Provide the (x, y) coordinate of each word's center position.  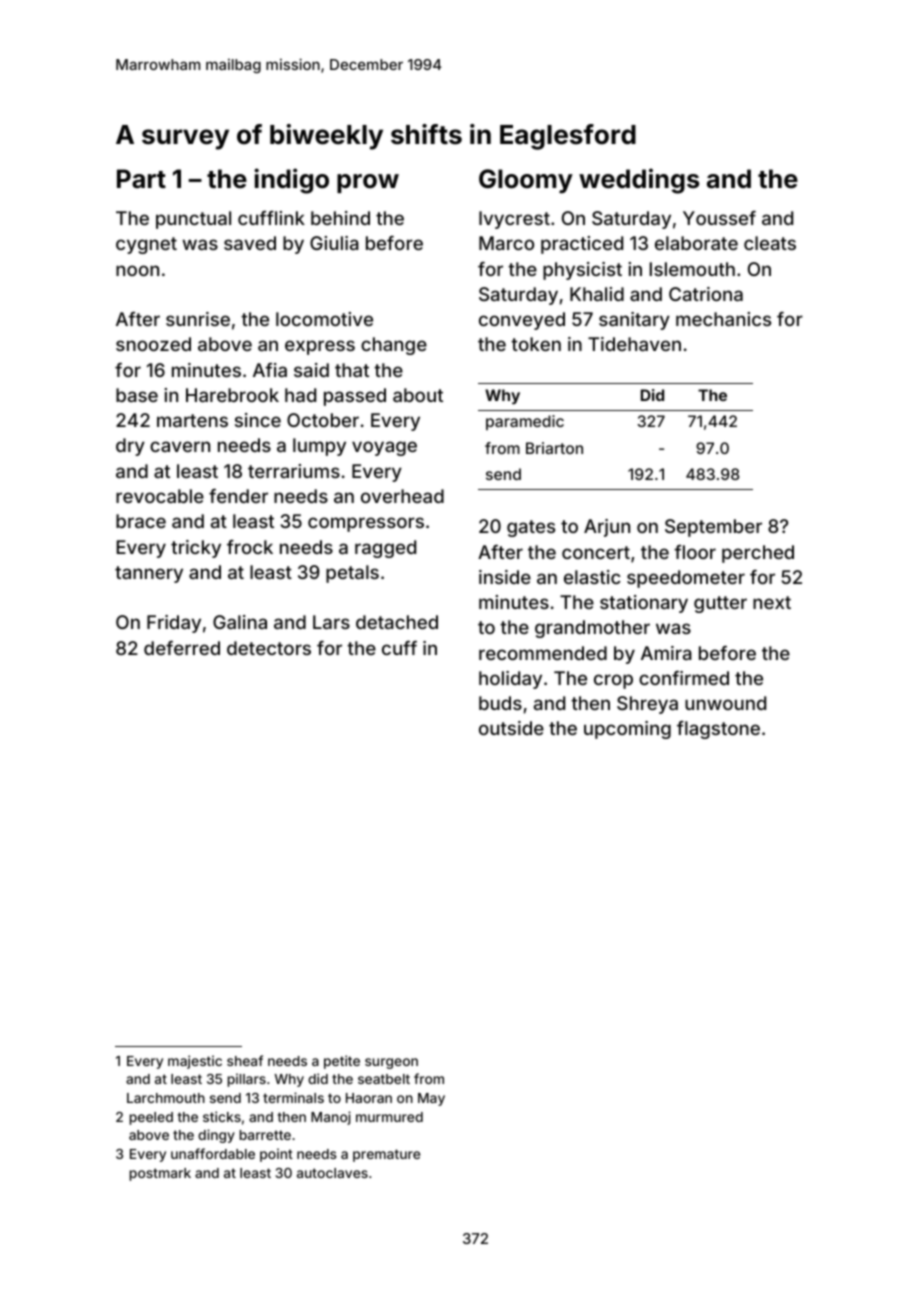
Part (141, 179)
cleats (770, 243)
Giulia (334, 243)
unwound (725, 703)
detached (397, 622)
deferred (182, 648)
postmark (160, 1174)
